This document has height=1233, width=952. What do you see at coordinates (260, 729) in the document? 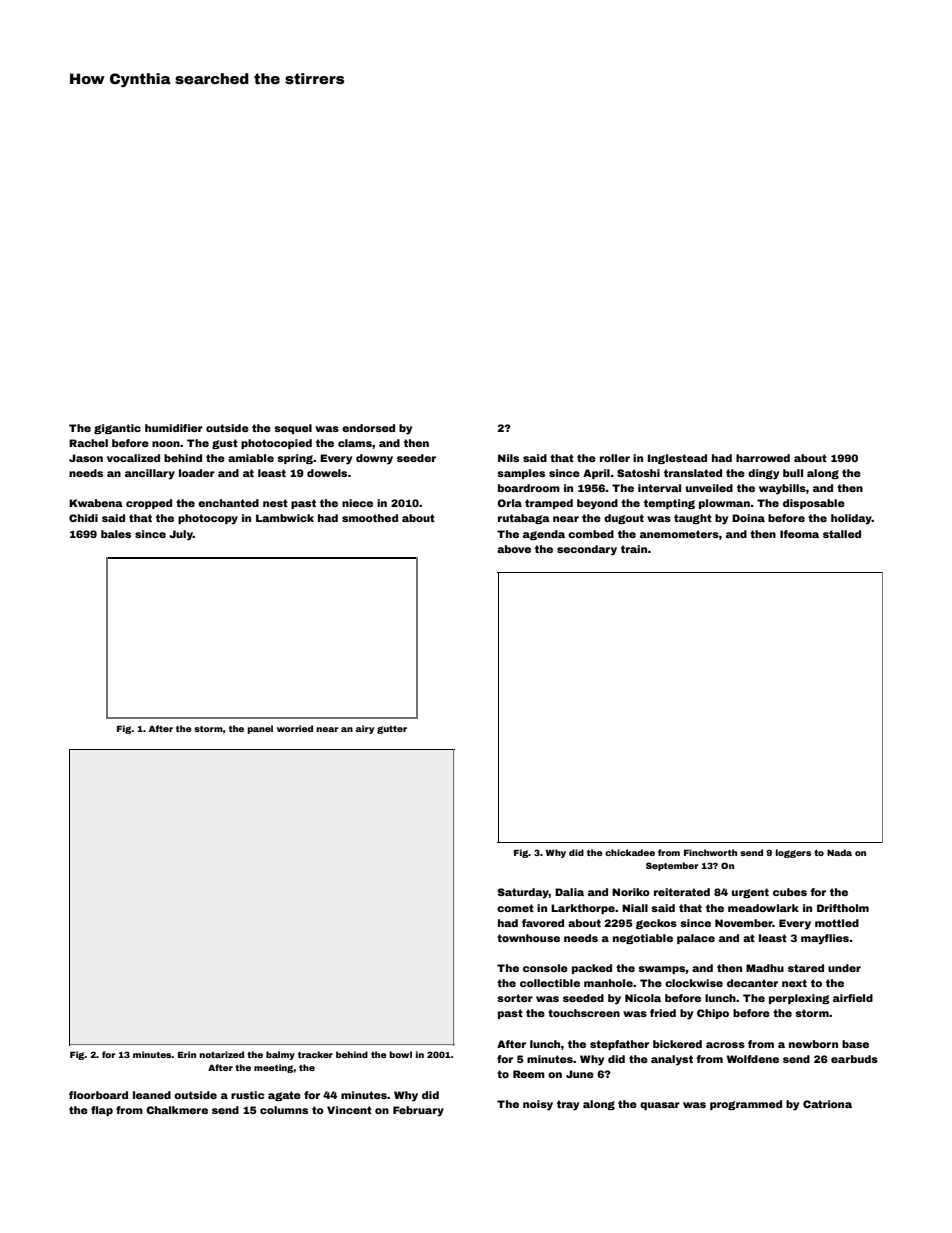
I see `panel` at bounding box center [260, 729].
